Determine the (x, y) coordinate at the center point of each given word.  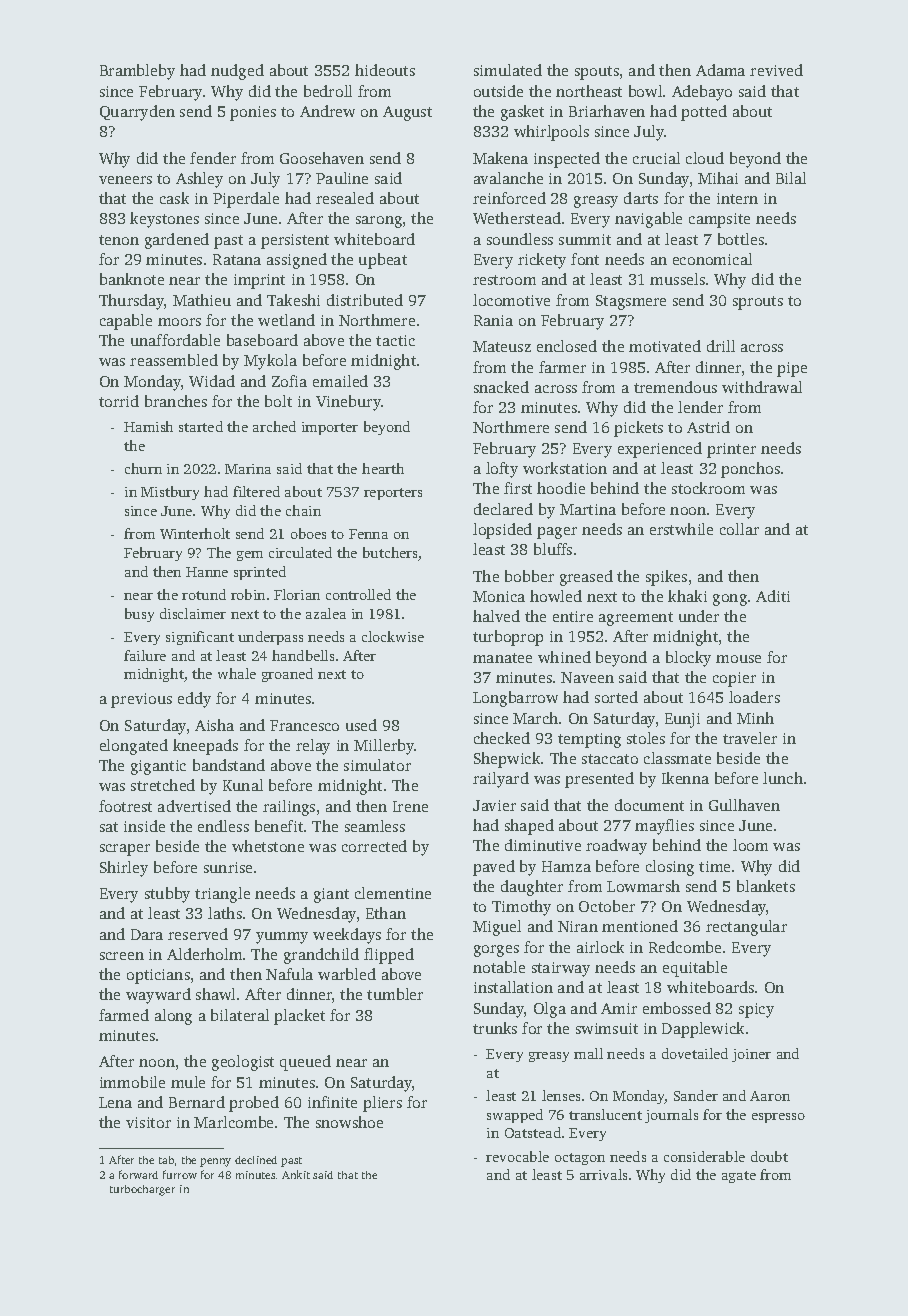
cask (174, 198)
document (649, 805)
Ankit (296, 1174)
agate (739, 1177)
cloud (705, 158)
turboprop (508, 638)
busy (139, 615)
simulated (508, 70)
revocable (517, 1156)
